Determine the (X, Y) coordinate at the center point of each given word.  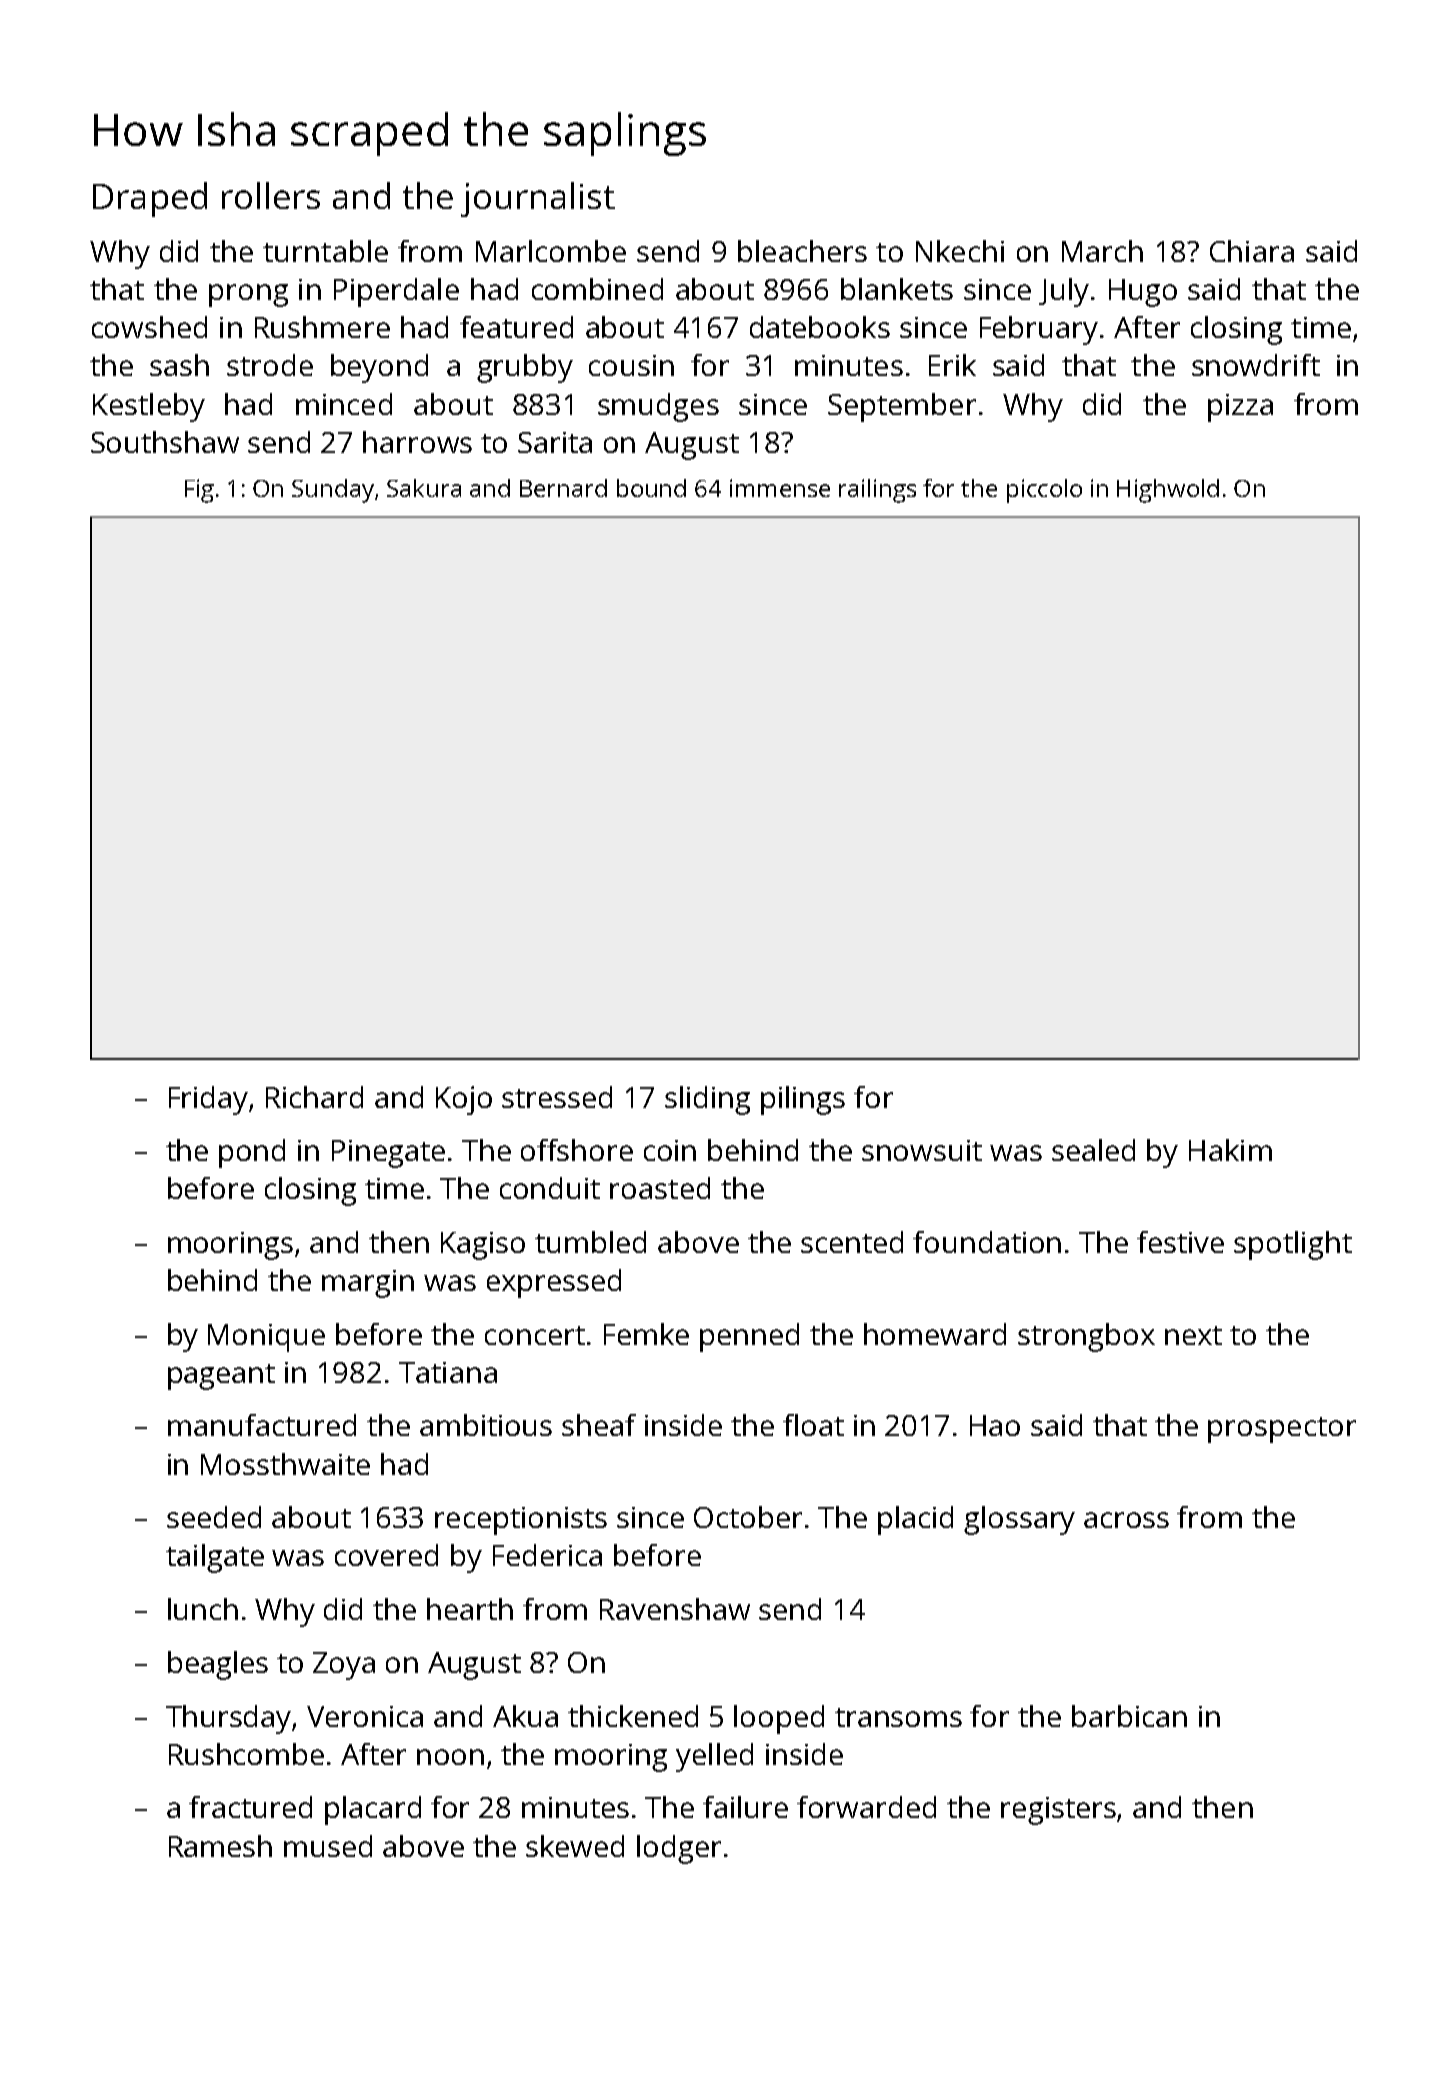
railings (877, 491)
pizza (1240, 408)
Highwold (1168, 491)
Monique (266, 1338)
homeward (935, 1334)
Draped (150, 199)
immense (780, 488)
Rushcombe (246, 1754)
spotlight (1293, 1245)
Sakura (424, 488)
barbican (1129, 1716)
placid (915, 1520)
